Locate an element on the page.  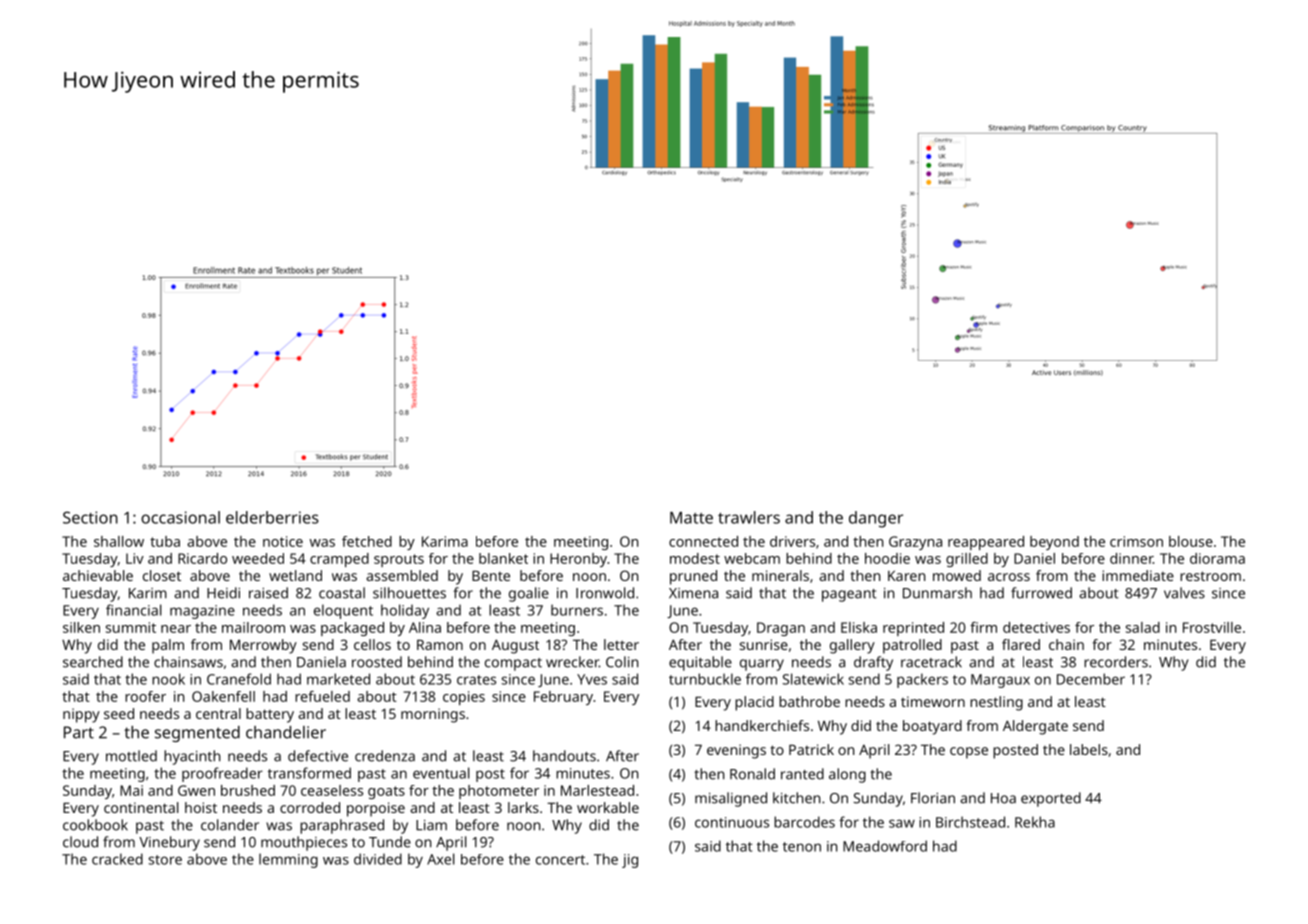
drafty is located at coordinates (873, 663).
